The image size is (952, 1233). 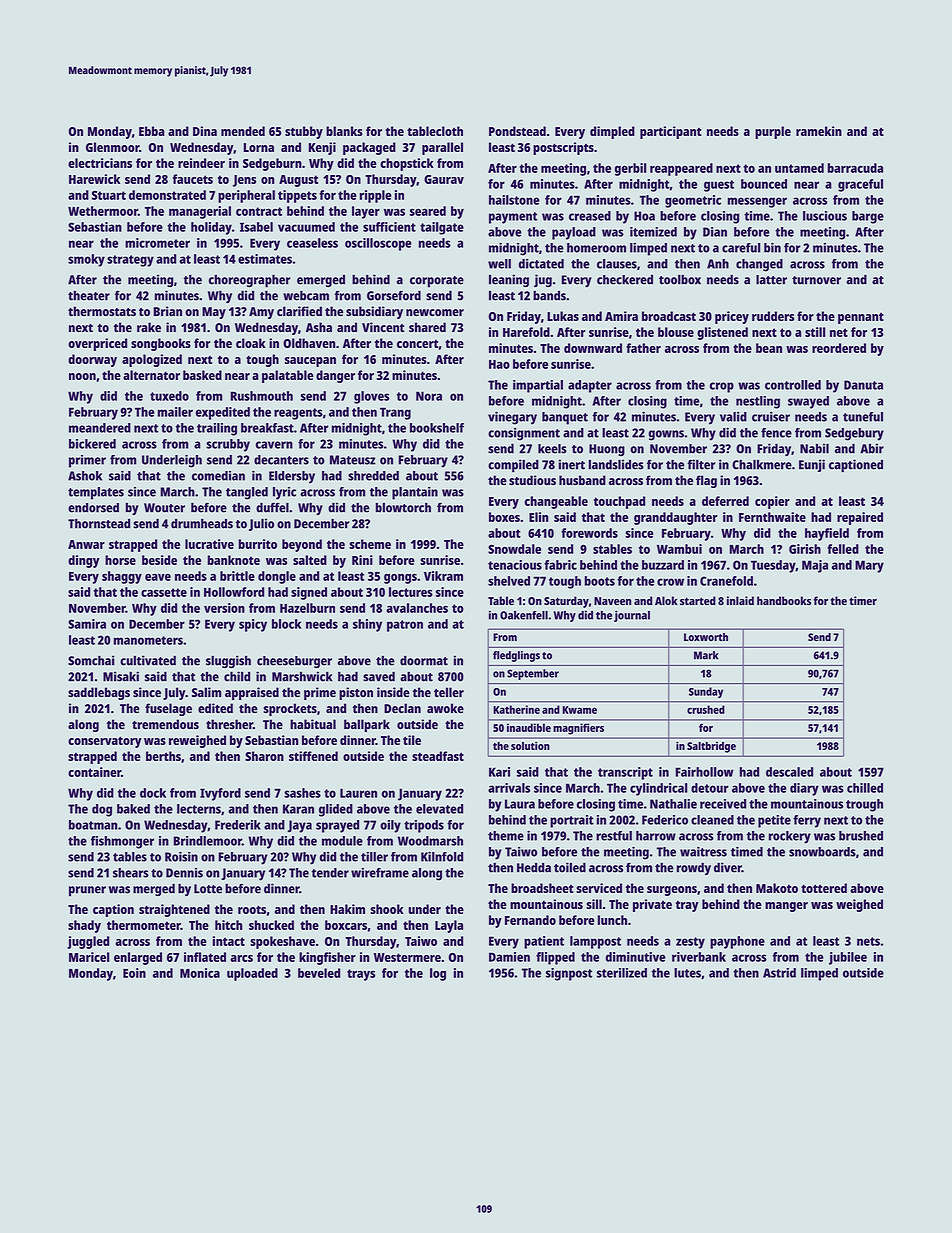 I want to click on arrivals, so click(x=509, y=788).
